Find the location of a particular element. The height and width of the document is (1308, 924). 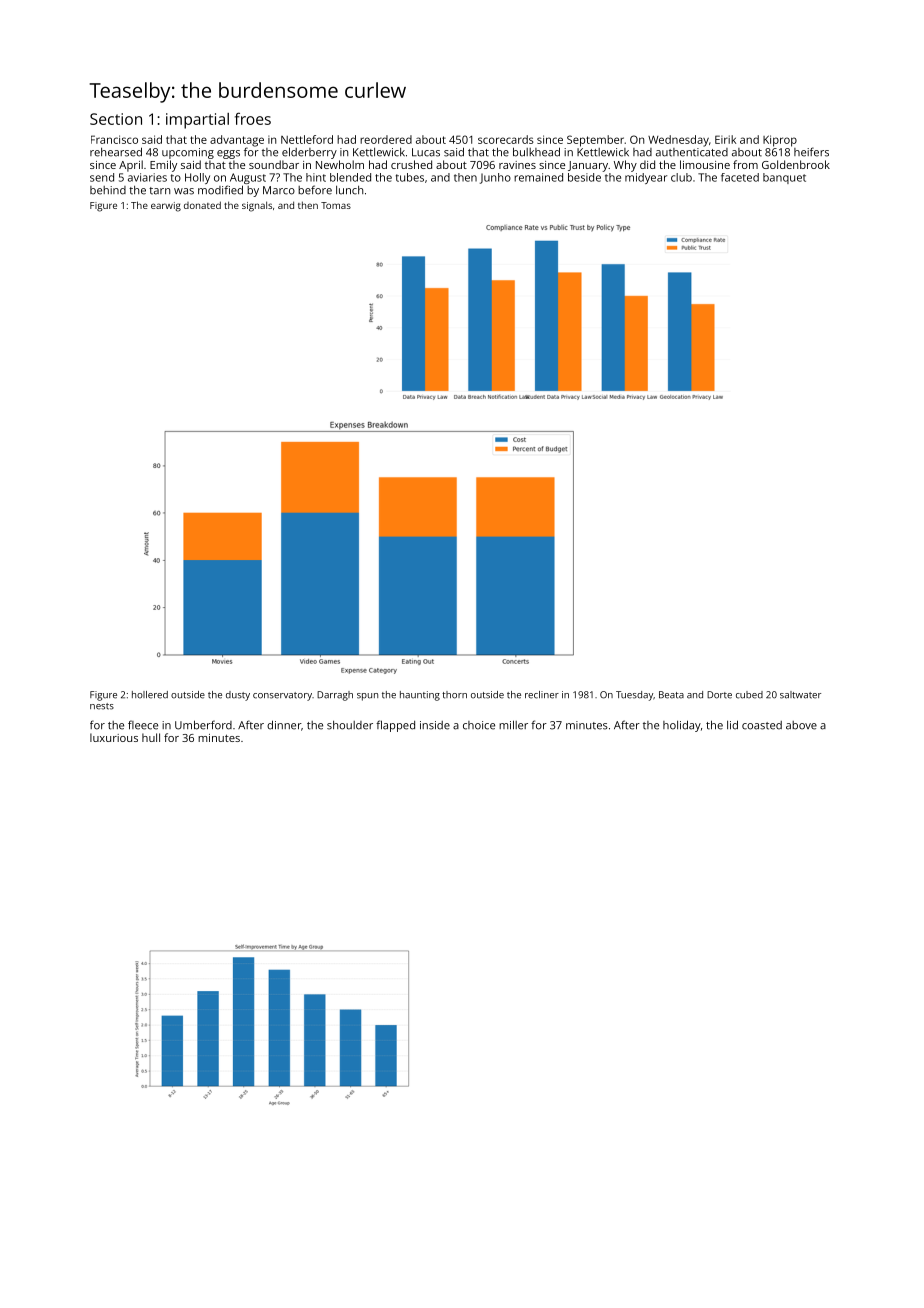

Beata is located at coordinates (671, 695).
